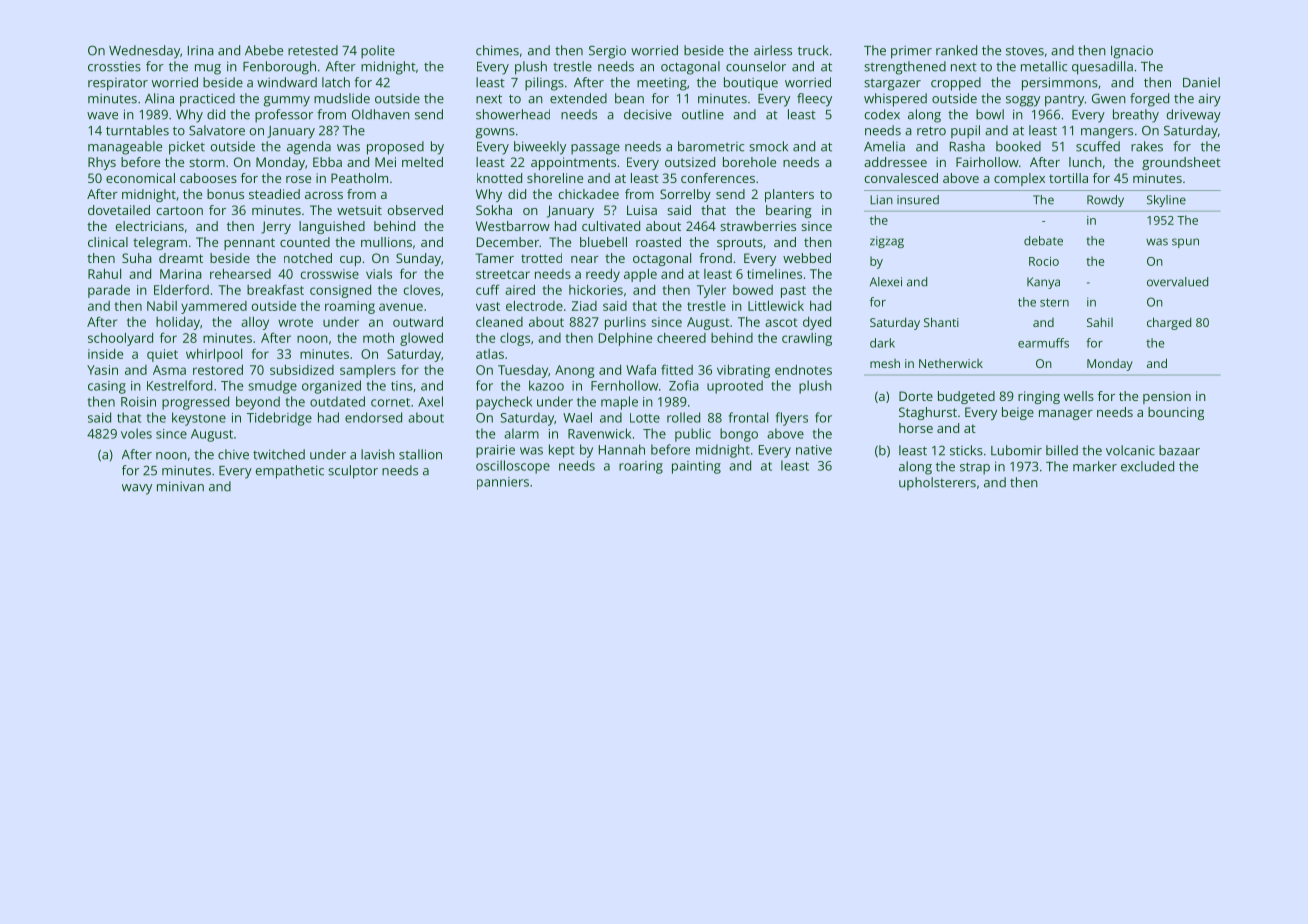 The image size is (1308, 924). I want to click on Rocio, so click(1044, 261).
